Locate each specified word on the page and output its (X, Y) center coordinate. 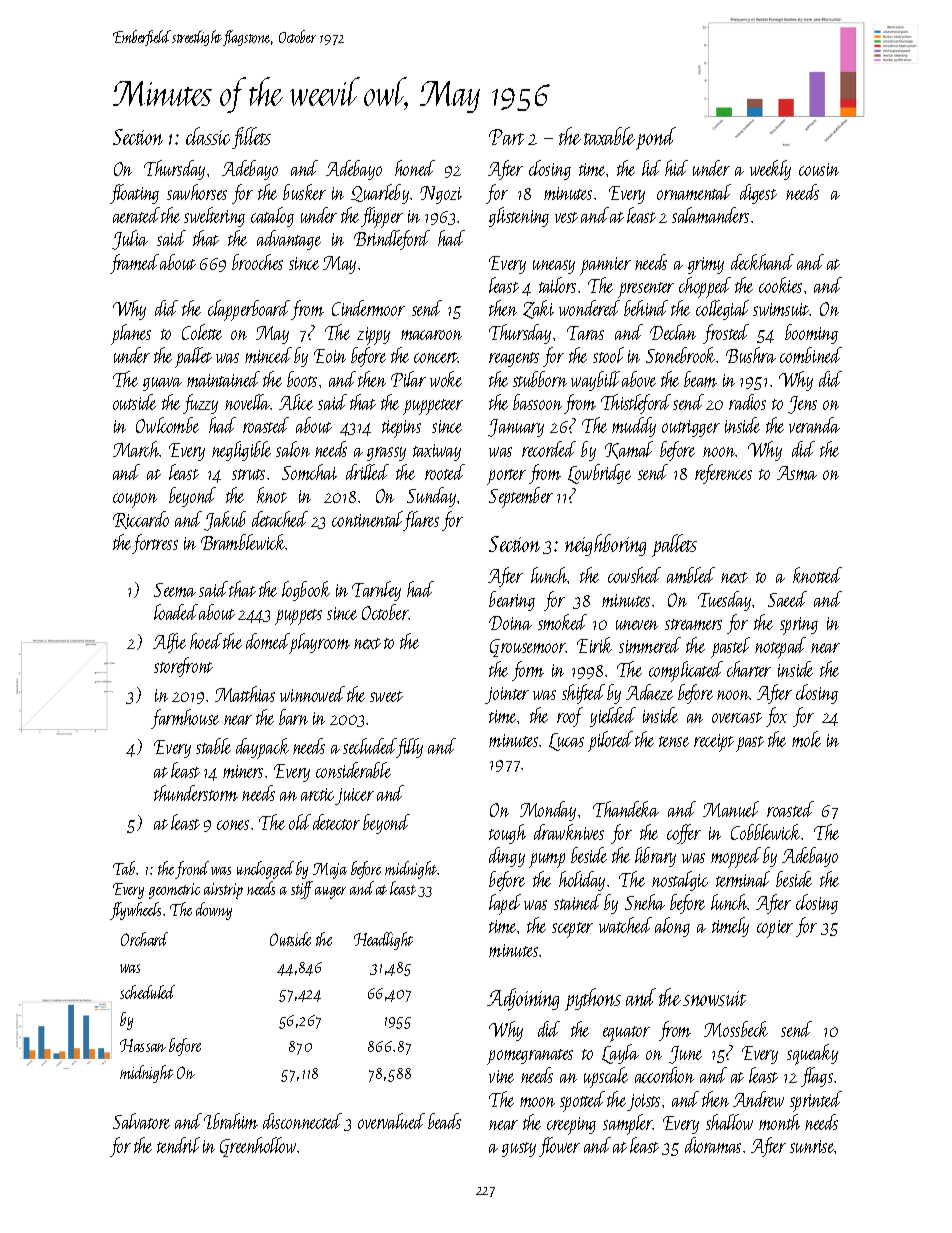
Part (506, 137)
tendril (178, 1145)
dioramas (713, 1145)
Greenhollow (258, 1147)
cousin (819, 169)
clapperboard (249, 310)
